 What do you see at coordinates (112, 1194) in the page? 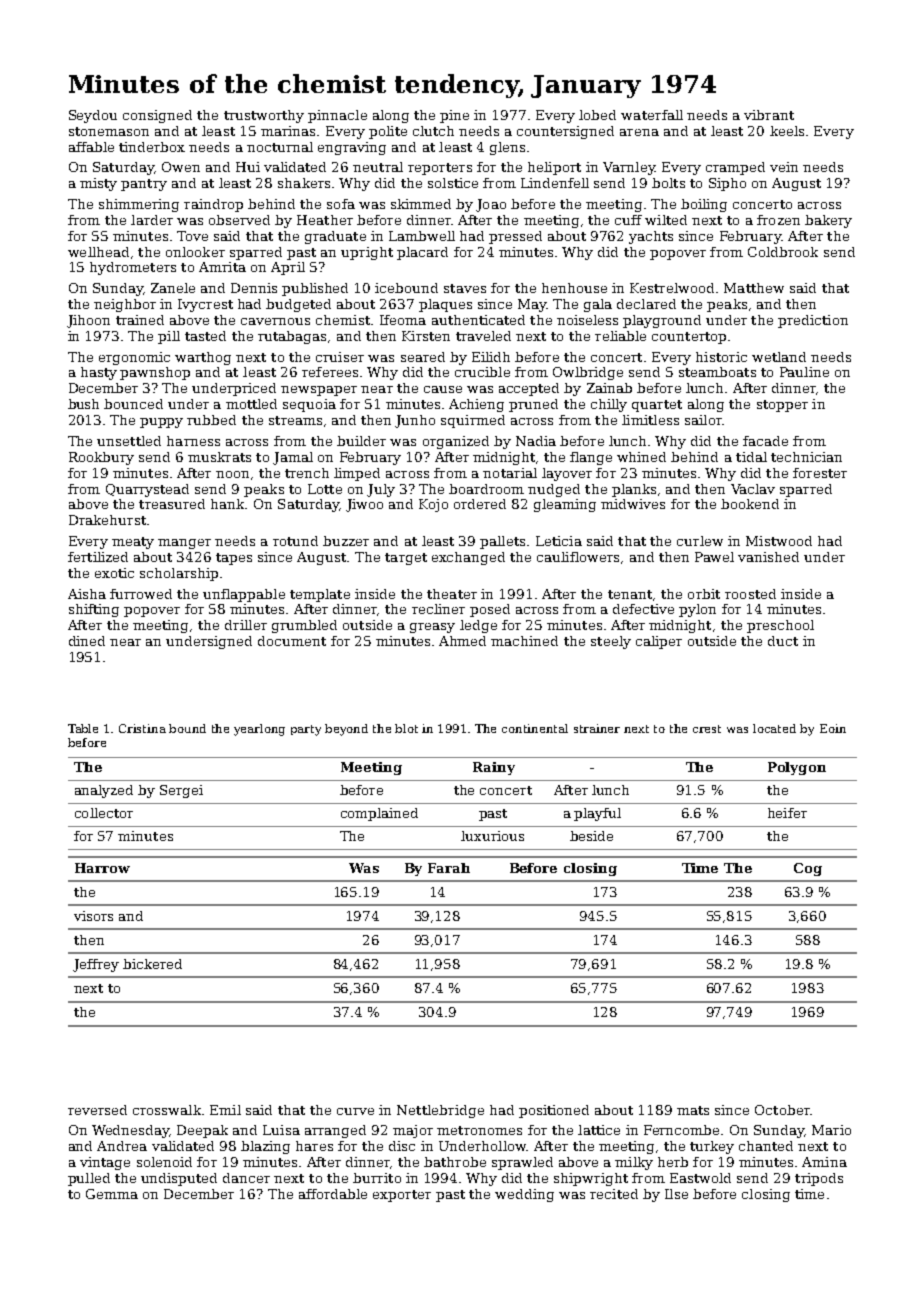
I see `Gemma` at bounding box center [112, 1194].
